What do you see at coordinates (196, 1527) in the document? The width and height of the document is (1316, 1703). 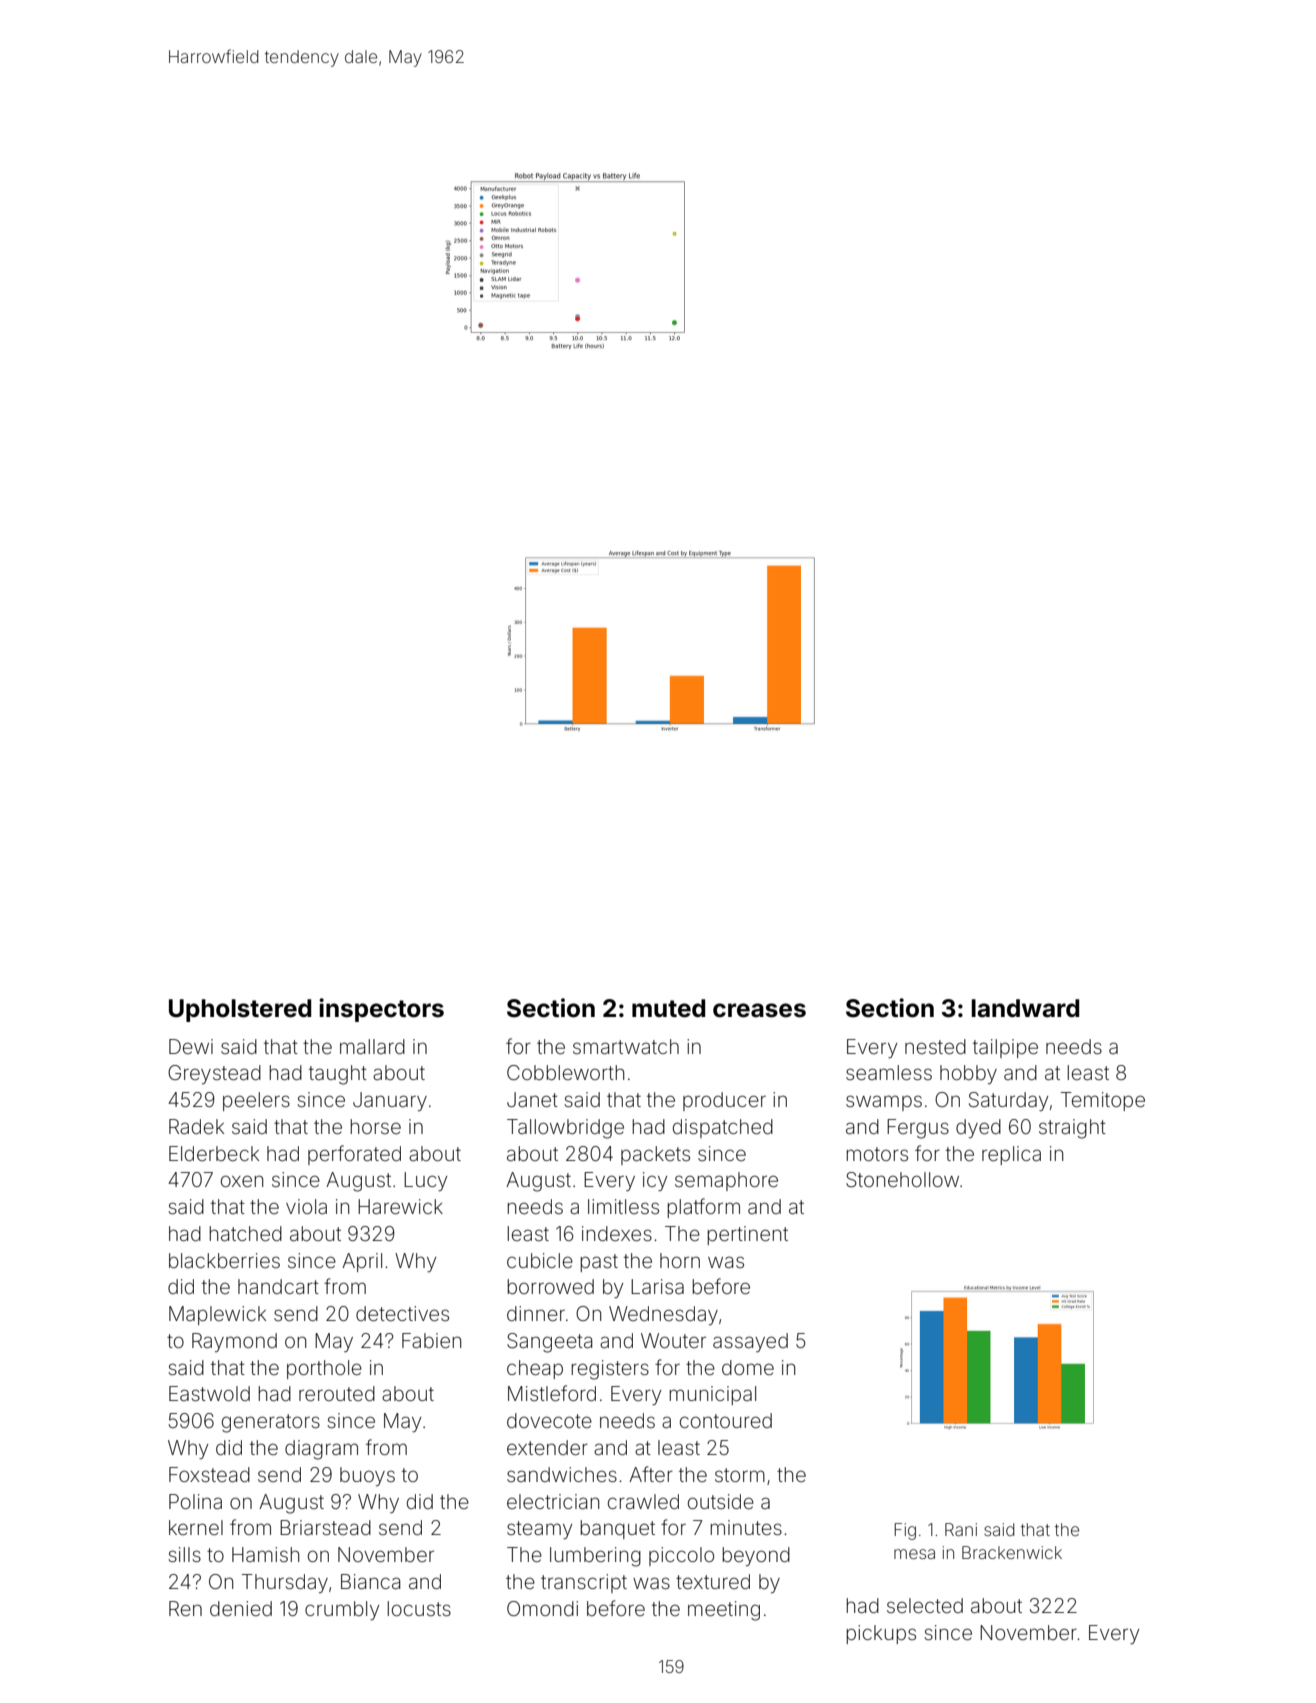 I see `kernel` at bounding box center [196, 1527].
